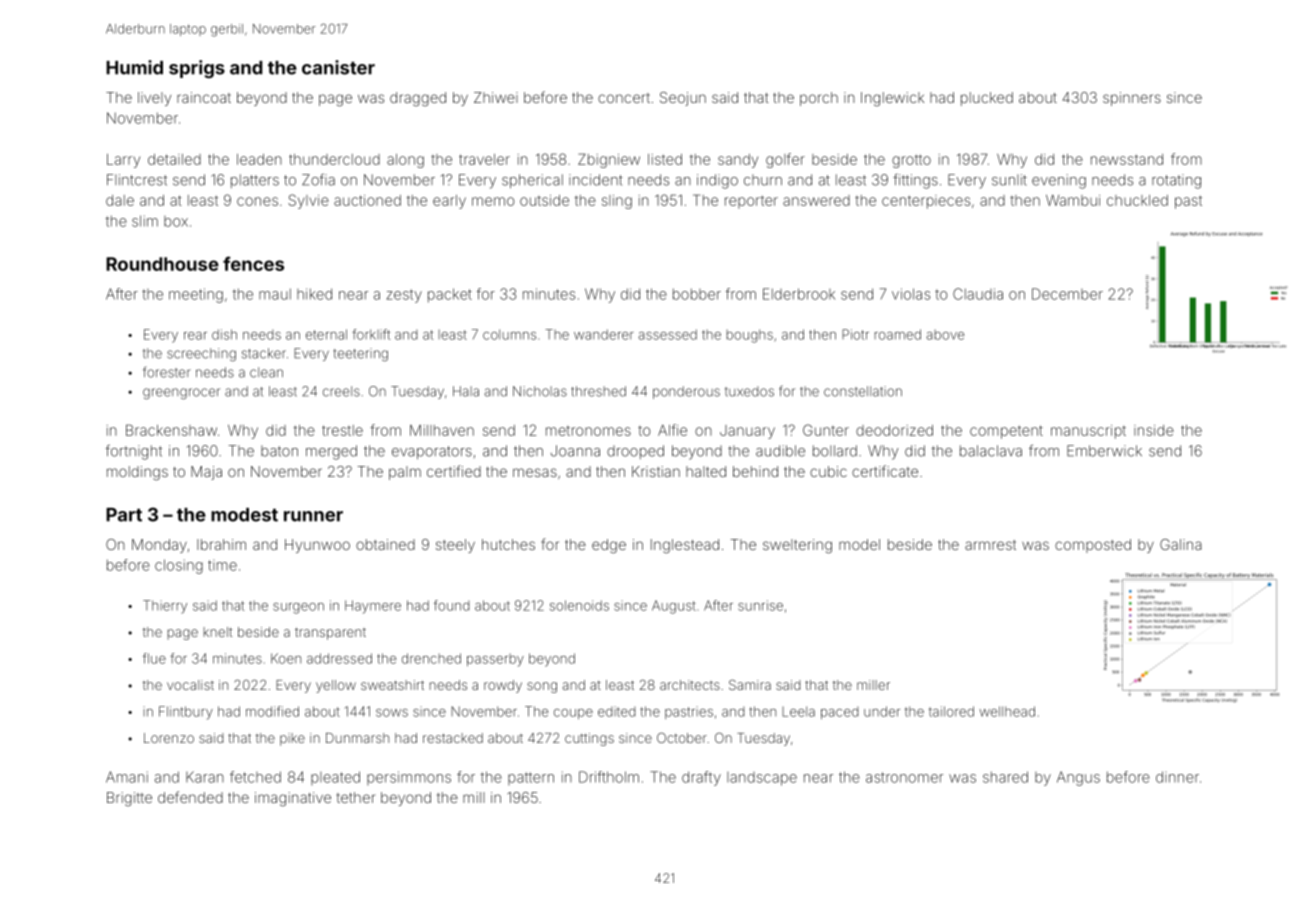 The width and height of the document is (1308, 924). I want to click on forester, so click(167, 372).
